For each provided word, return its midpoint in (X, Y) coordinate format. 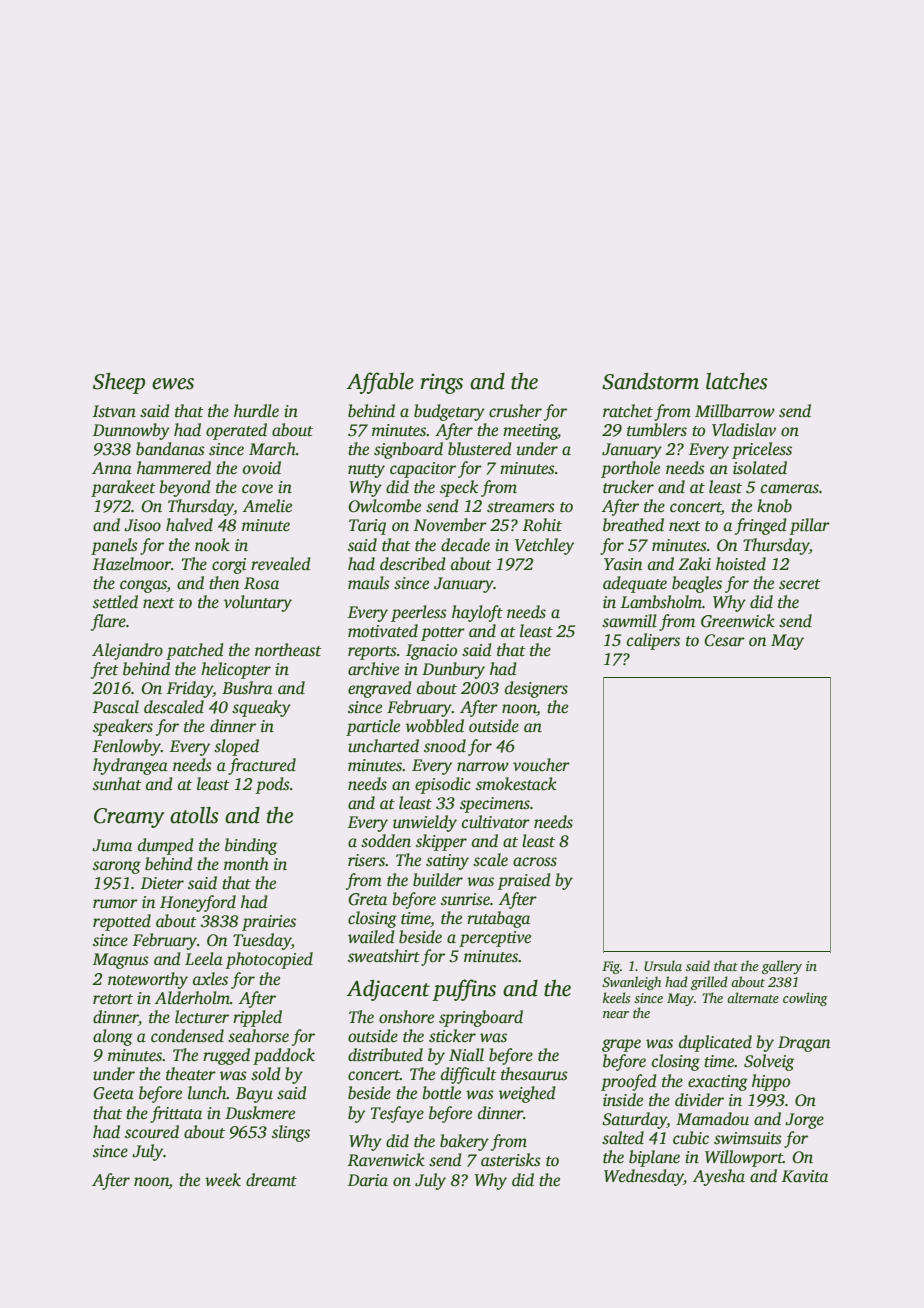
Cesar (724, 640)
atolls (194, 815)
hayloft (477, 613)
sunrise (465, 899)
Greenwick (738, 621)
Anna (112, 468)
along (113, 1037)
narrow (483, 767)
